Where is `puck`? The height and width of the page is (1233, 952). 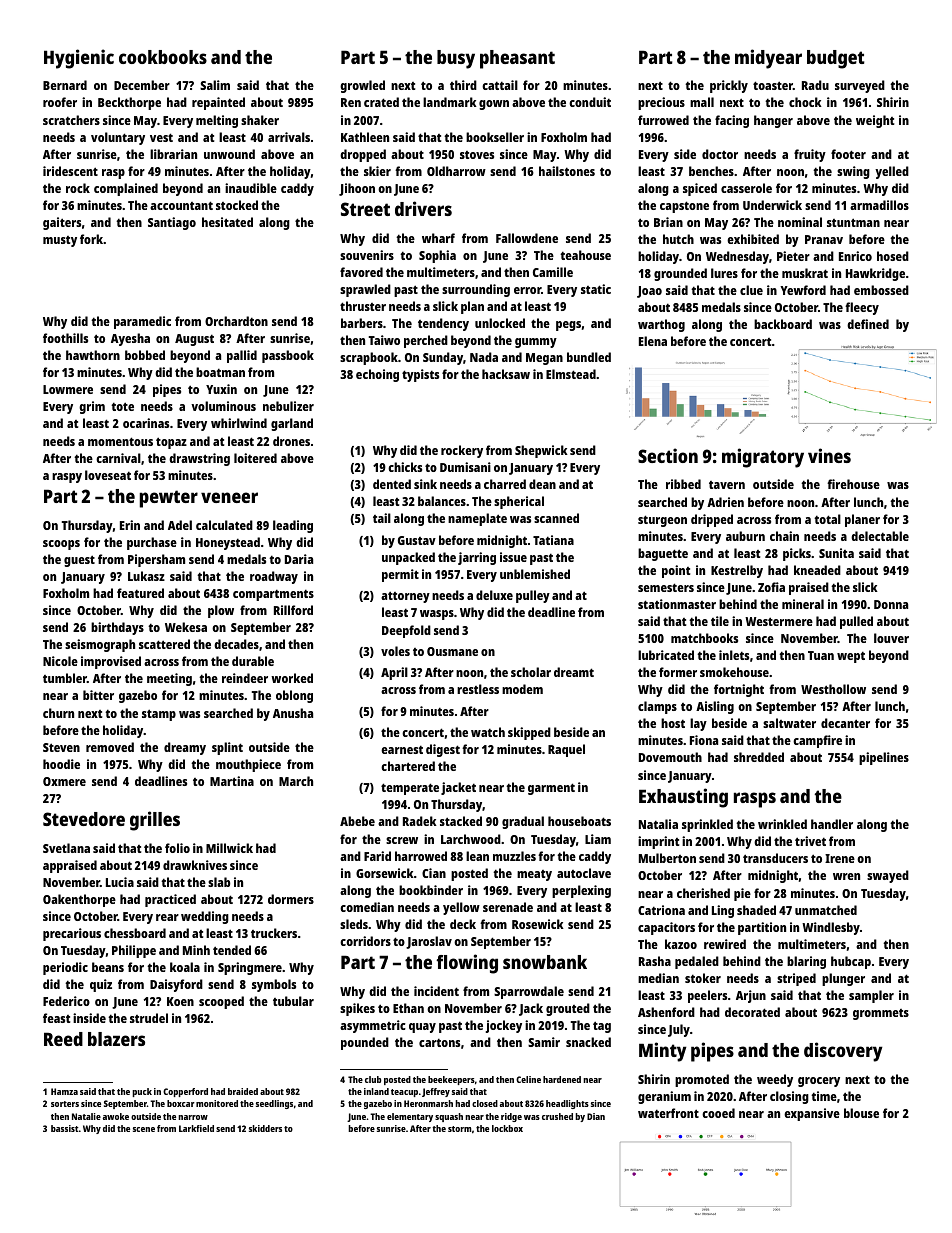
puck is located at coordinates (142, 1092).
